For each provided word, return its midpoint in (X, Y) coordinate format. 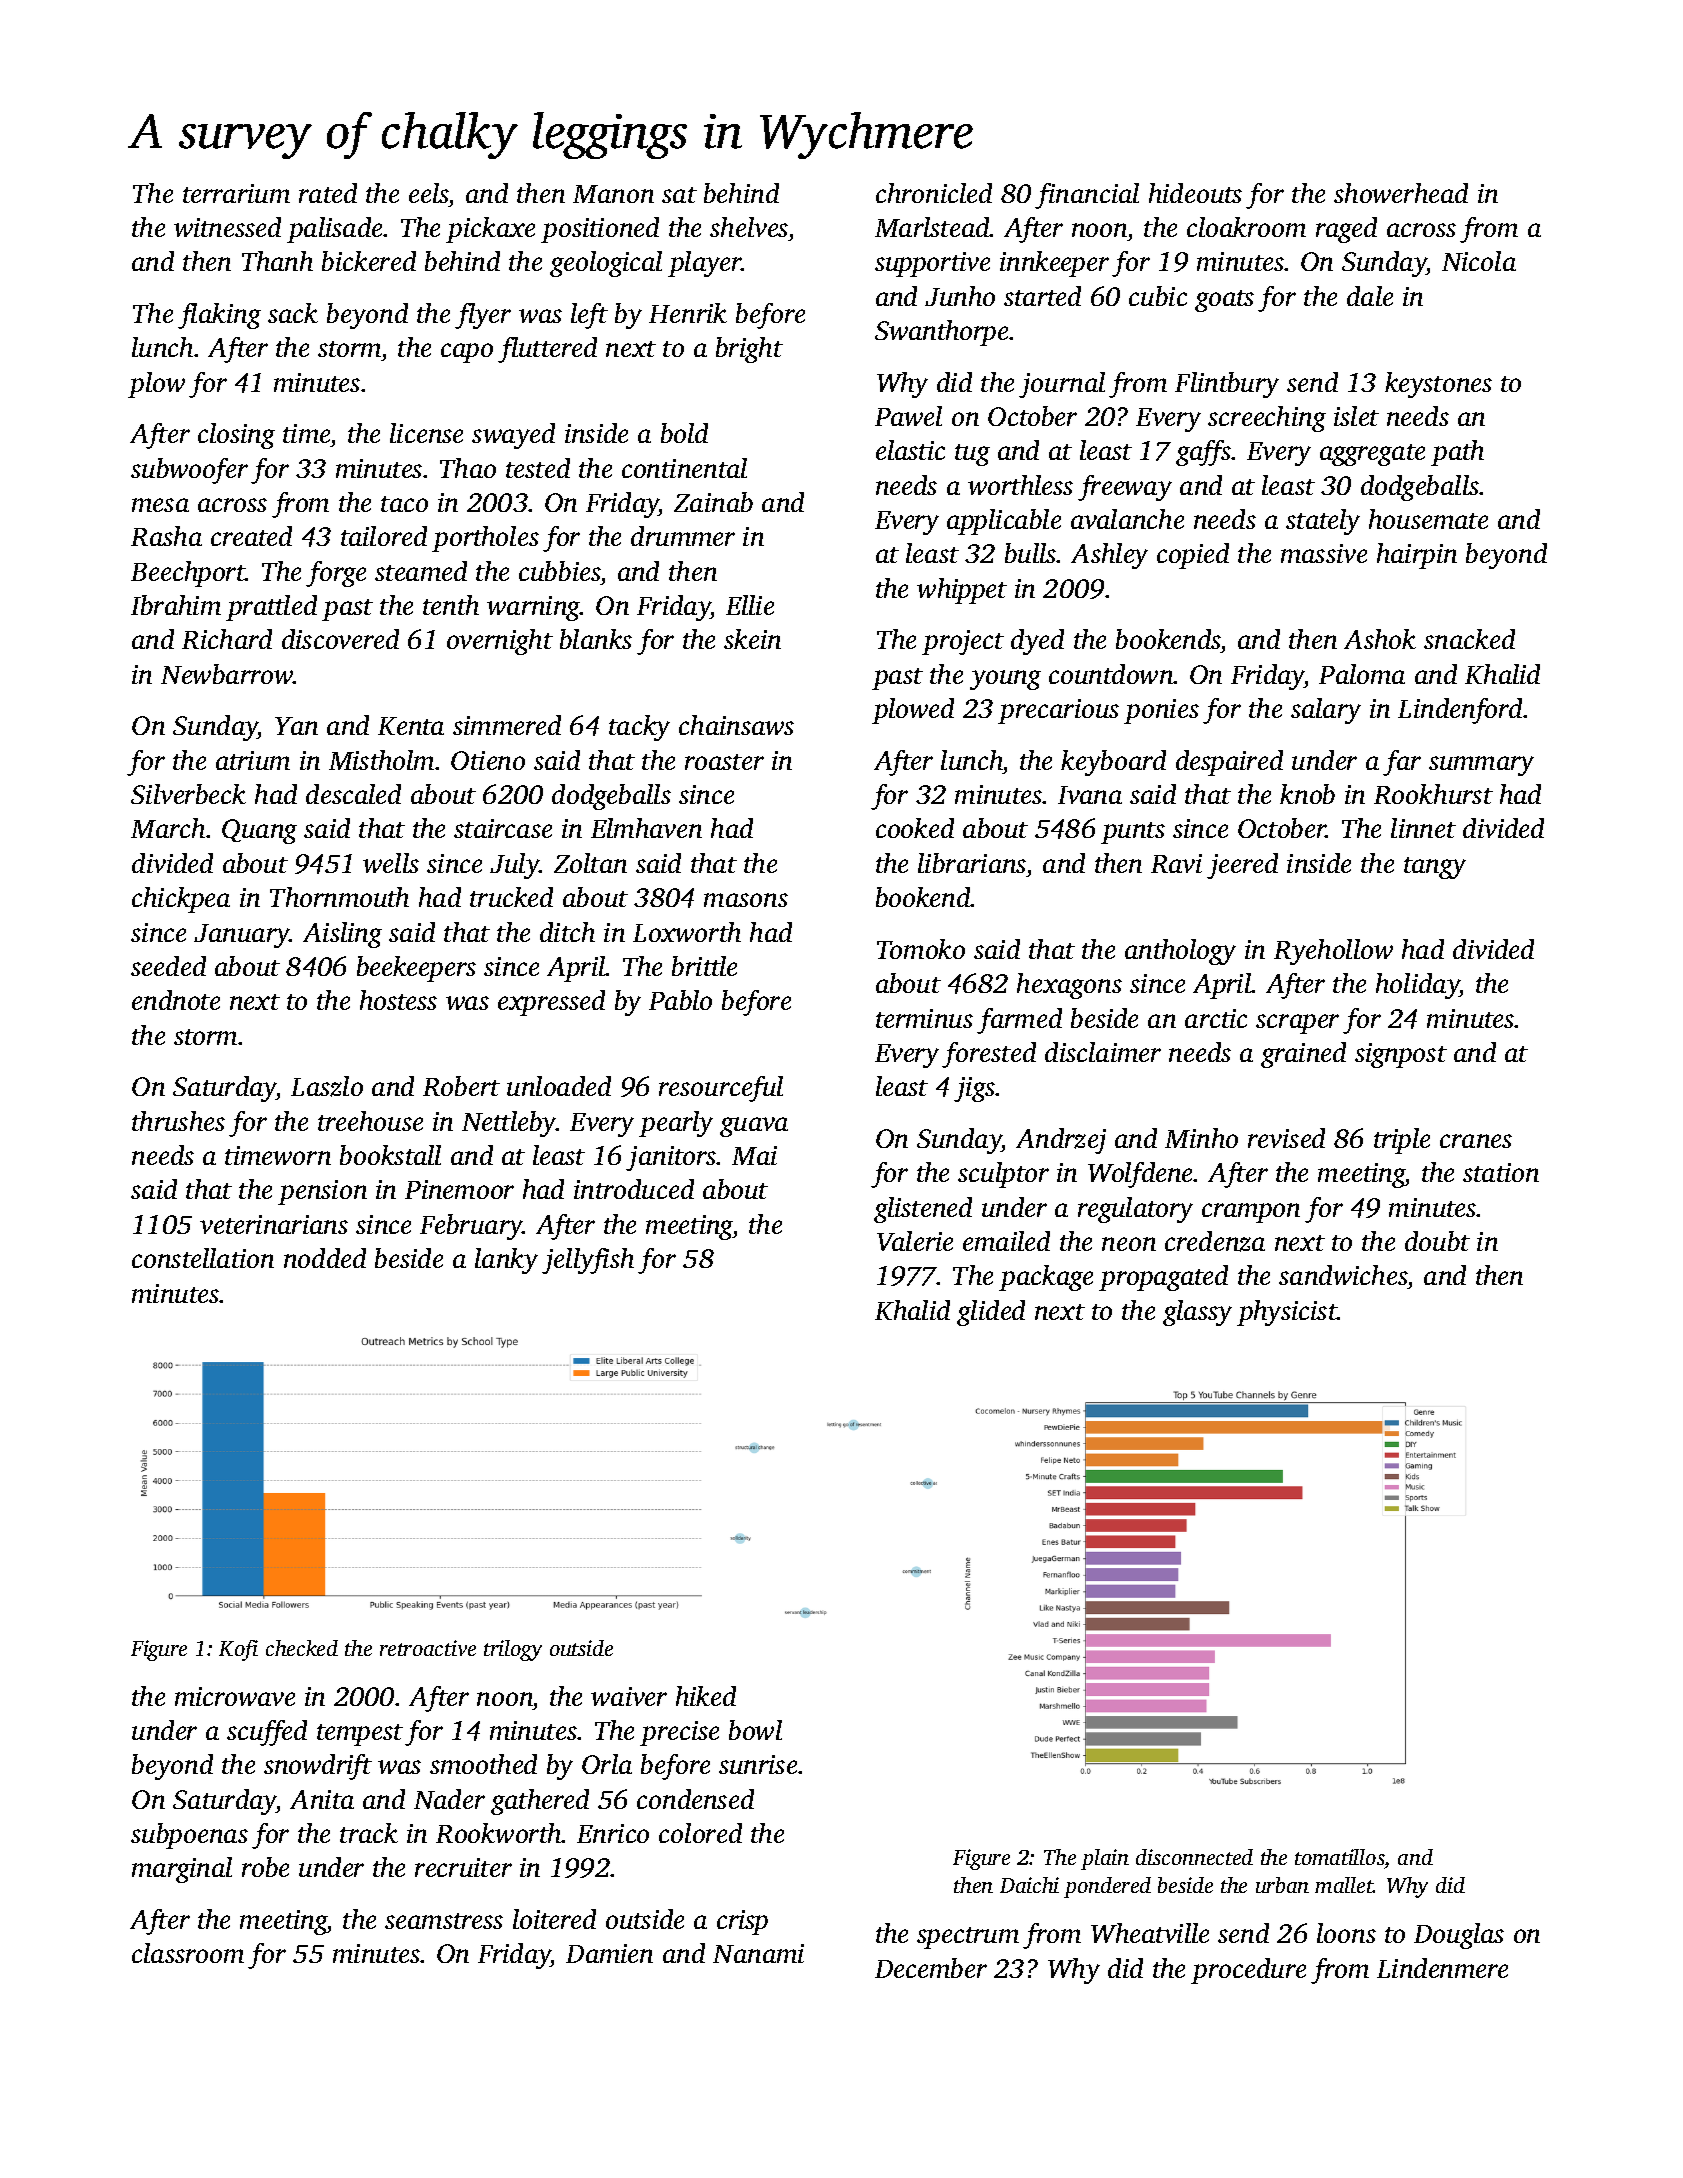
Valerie (915, 1241)
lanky (506, 1261)
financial (1087, 196)
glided (991, 1313)
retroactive (428, 1648)
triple (1402, 1141)
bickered (369, 261)
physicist (1287, 1313)
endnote (176, 1000)
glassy (1197, 1313)
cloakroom (1246, 227)
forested (989, 1055)
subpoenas (189, 1836)
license (426, 433)
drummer (683, 536)
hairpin (1417, 556)
